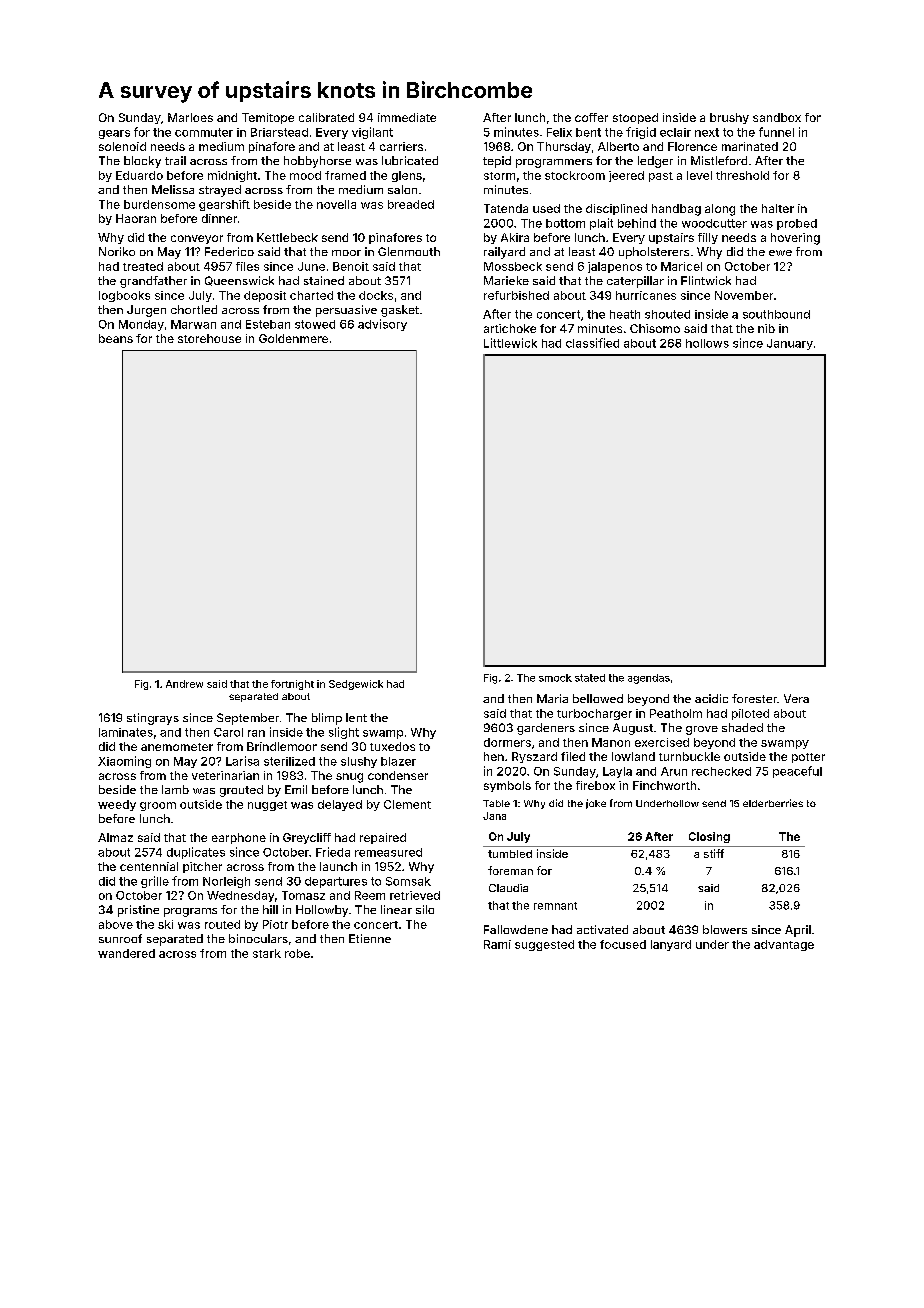 This screenshot has width=924, height=1308. I want to click on Sedgewick, so click(356, 685).
